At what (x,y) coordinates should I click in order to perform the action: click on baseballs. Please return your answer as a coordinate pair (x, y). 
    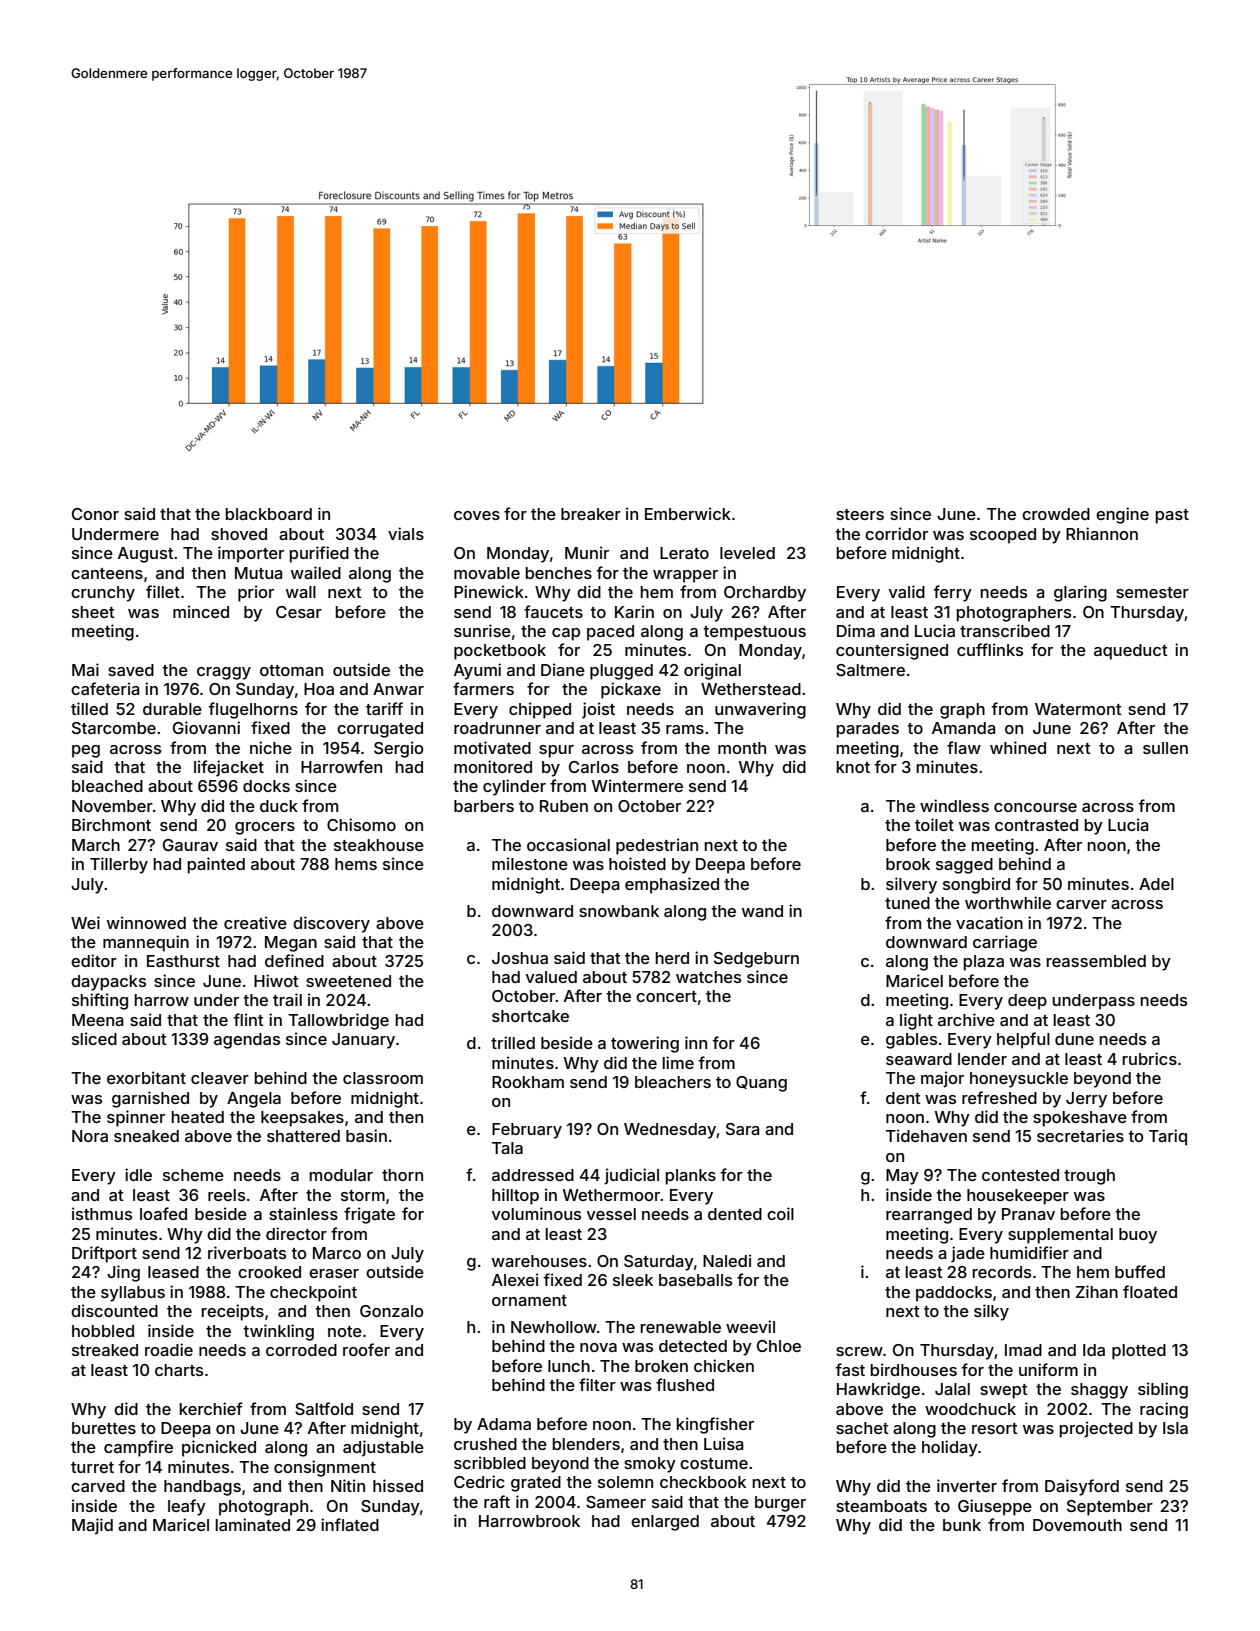
    Looking at the image, I should click on (695, 1280).
